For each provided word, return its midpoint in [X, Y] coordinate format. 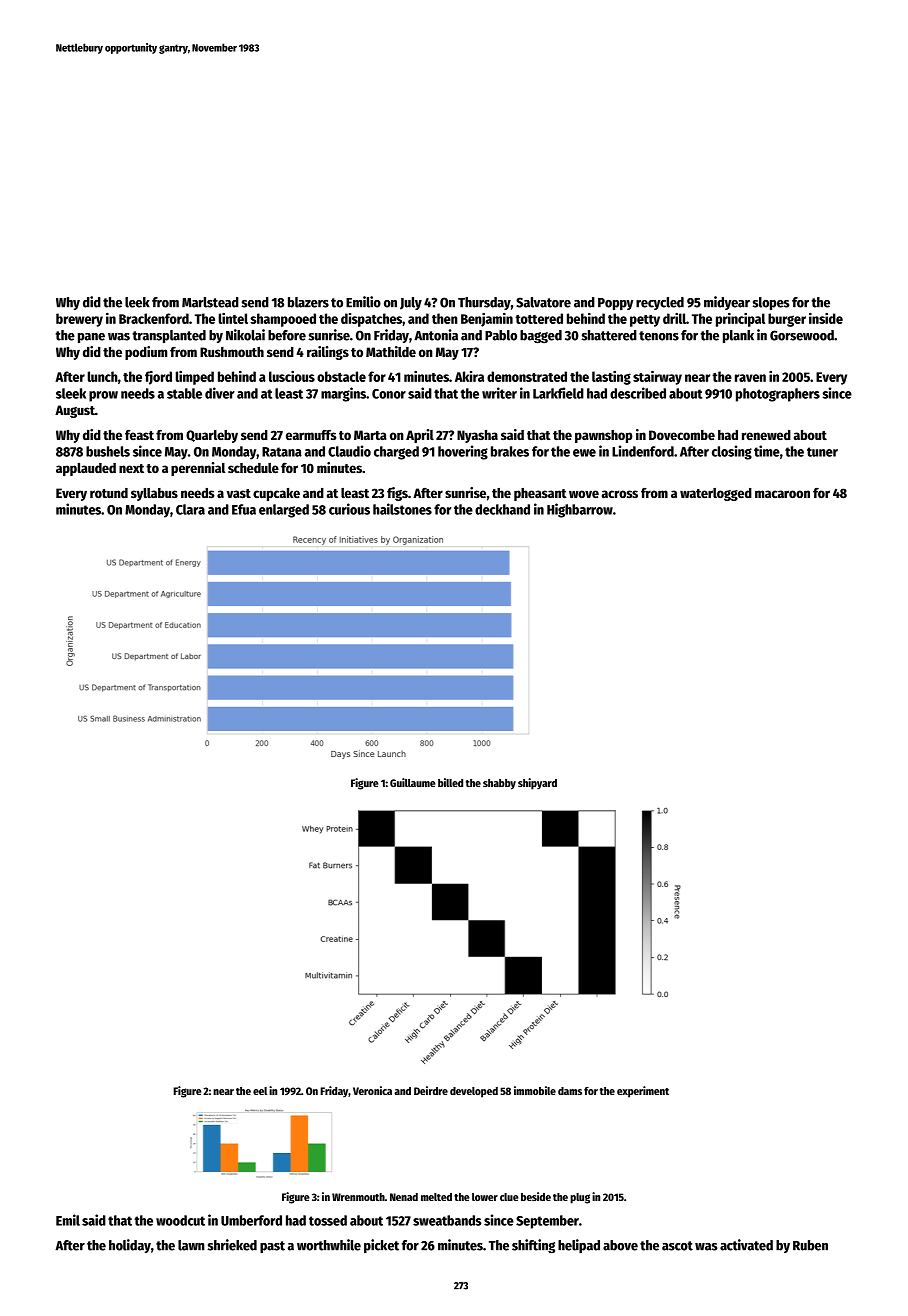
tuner [822, 452]
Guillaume [413, 782]
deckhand [502, 509]
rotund [109, 493]
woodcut [180, 1220]
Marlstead [210, 302]
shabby [499, 784]
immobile [535, 1090]
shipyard [537, 784]
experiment [643, 1092]
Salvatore [543, 302]
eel [260, 1091]
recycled [660, 303]
